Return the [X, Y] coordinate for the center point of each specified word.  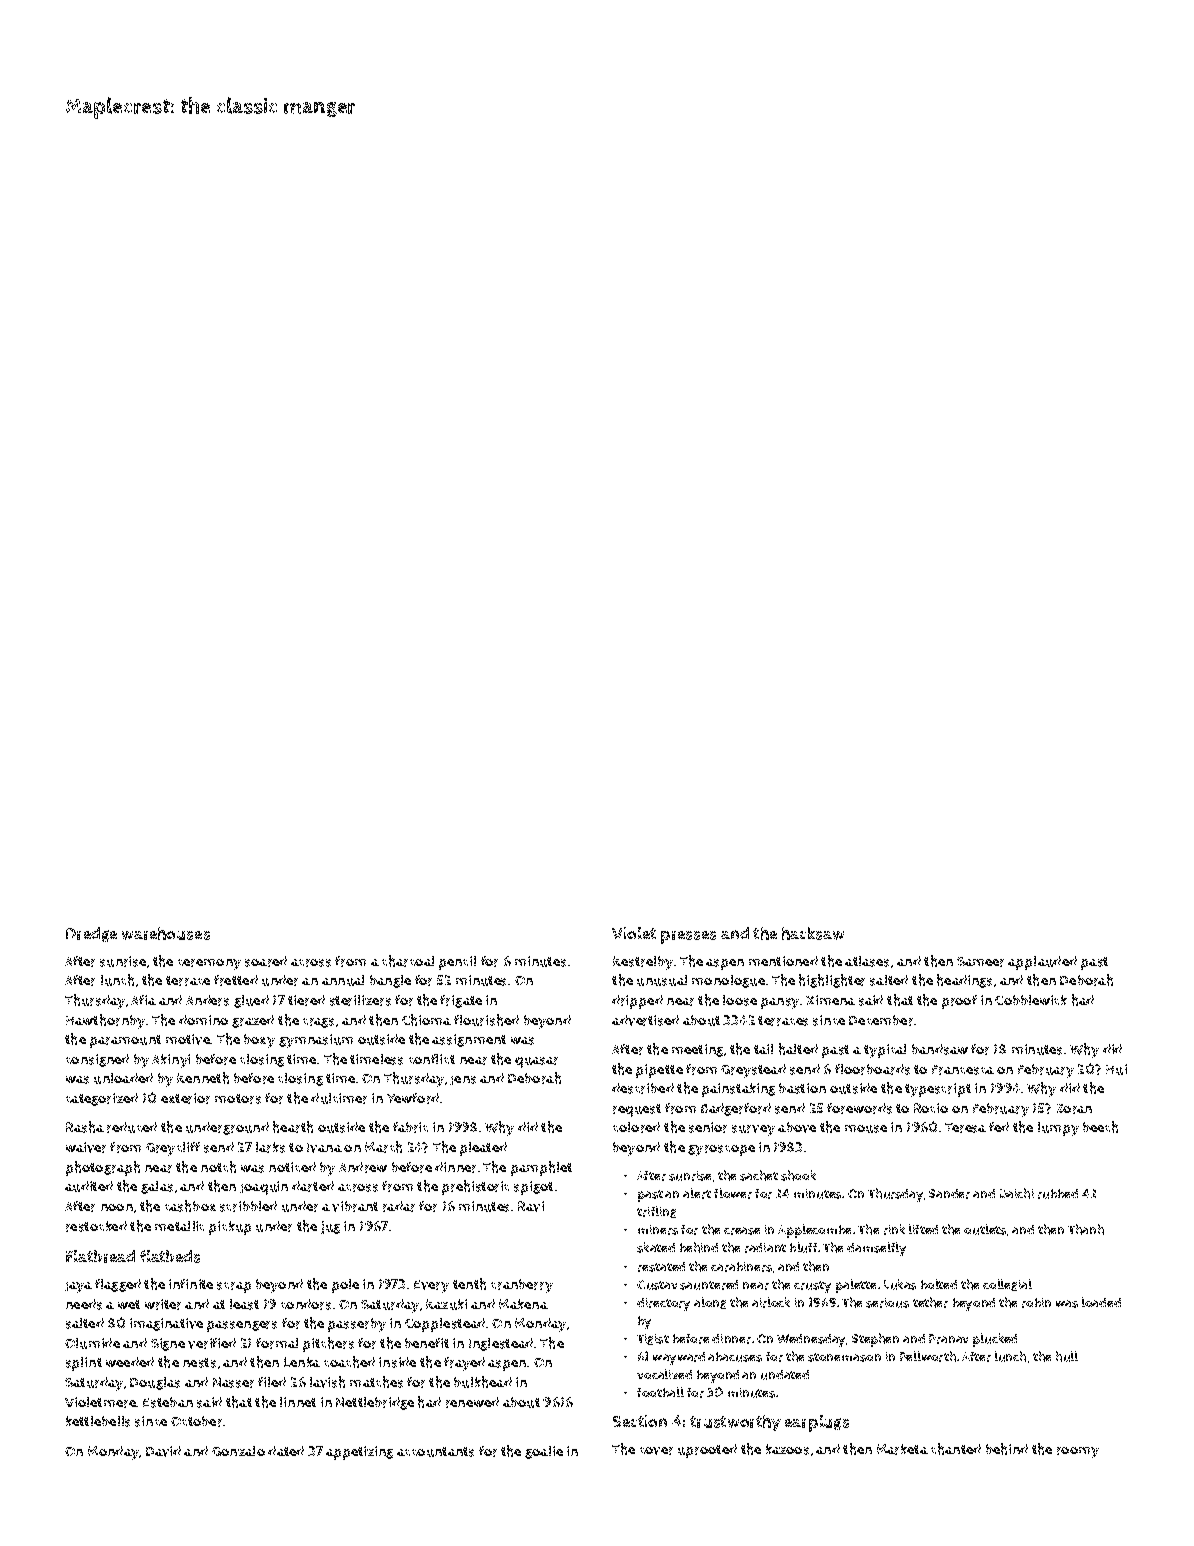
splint [84, 1364]
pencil [457, 963]
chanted [956, 1449]
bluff [803, 1247]
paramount [125, 1041]
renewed [472, 1402]
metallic [179, 1226]
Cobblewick [1031, 1000]
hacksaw [813, 933]
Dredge [91, 934]
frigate [461, 1001]
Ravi [531, 1206]
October [196, 1421]
